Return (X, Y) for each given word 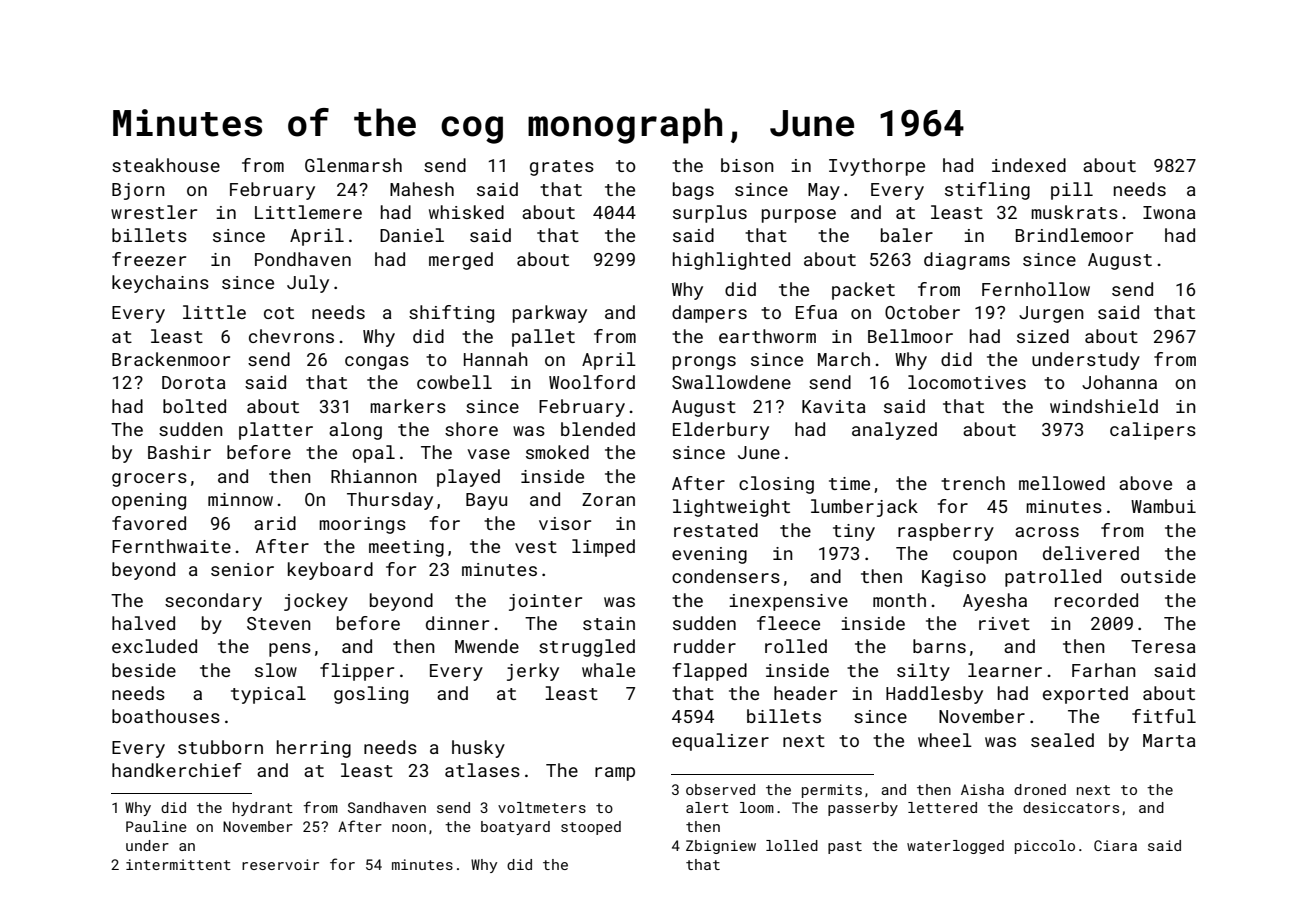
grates (562, 168)
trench (973, 483)
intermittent (178, 864)
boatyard (515, 828)
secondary (213, 602)
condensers (726, 576)
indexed (1029, 165)
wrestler (154, 212)
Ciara (1115, 845)
